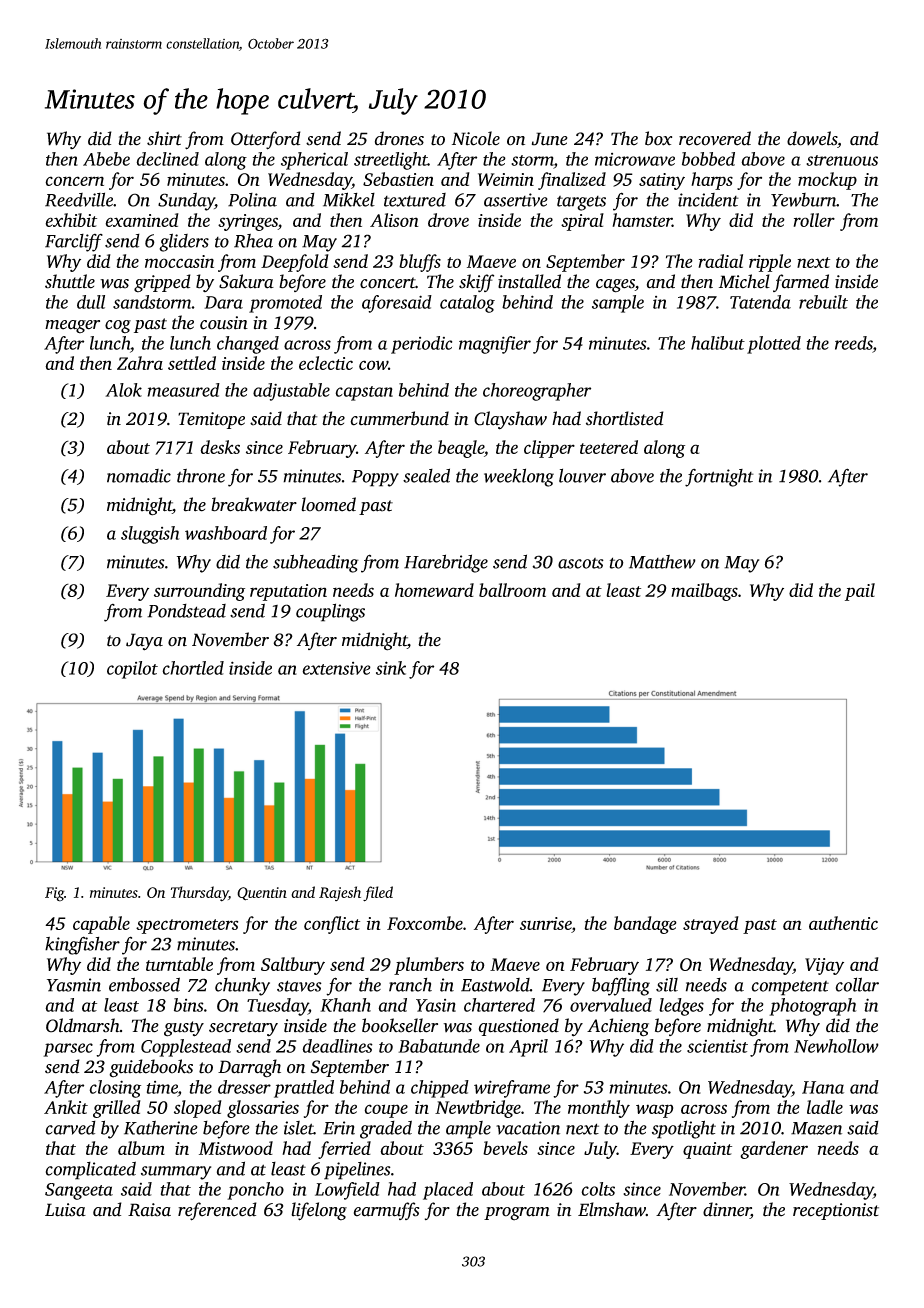 The image size is (924, 1308). Describe the element at coordinates (711, 925) in the screenshot. I see `strayed` at that location.
